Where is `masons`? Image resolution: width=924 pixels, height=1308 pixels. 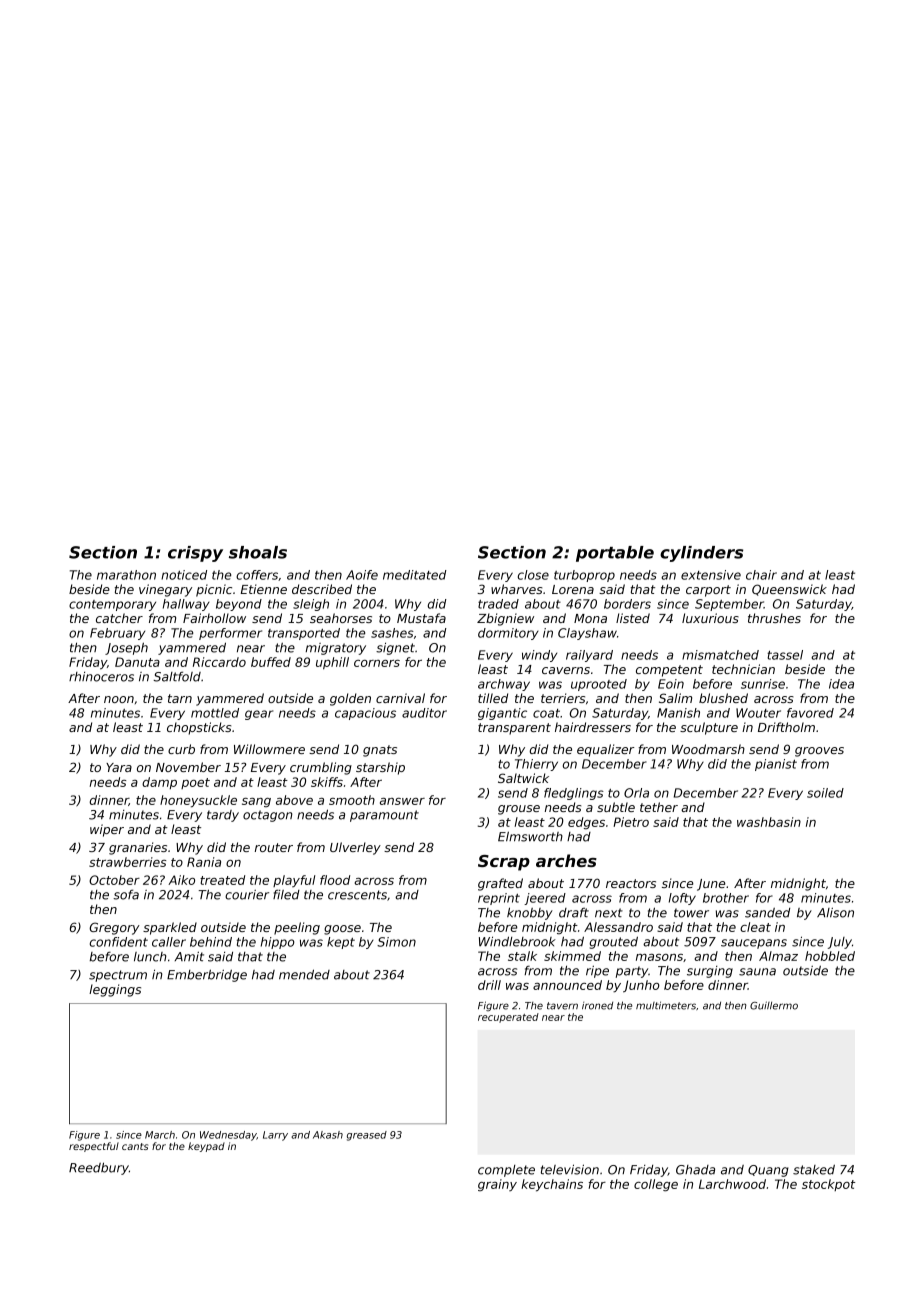 masons is located at coordinates (659, 957).
